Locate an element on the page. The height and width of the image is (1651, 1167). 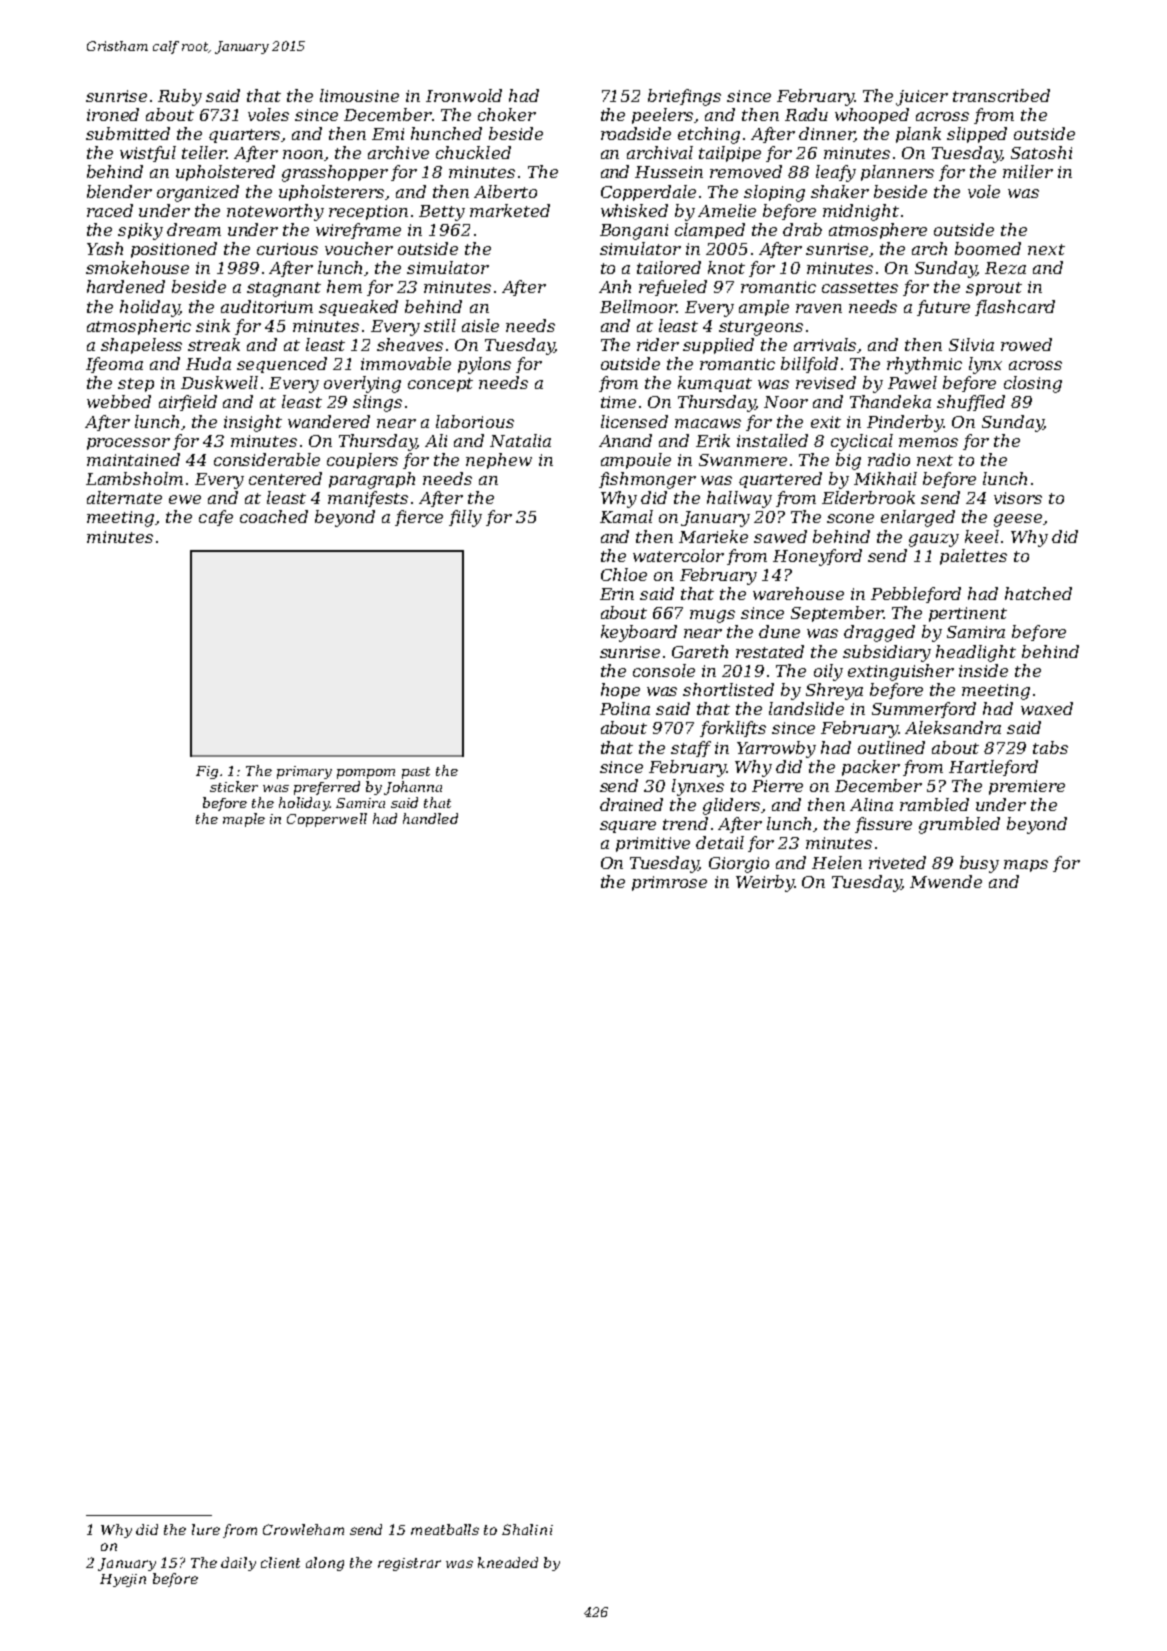
planners is located at coordinates (897, 173).
